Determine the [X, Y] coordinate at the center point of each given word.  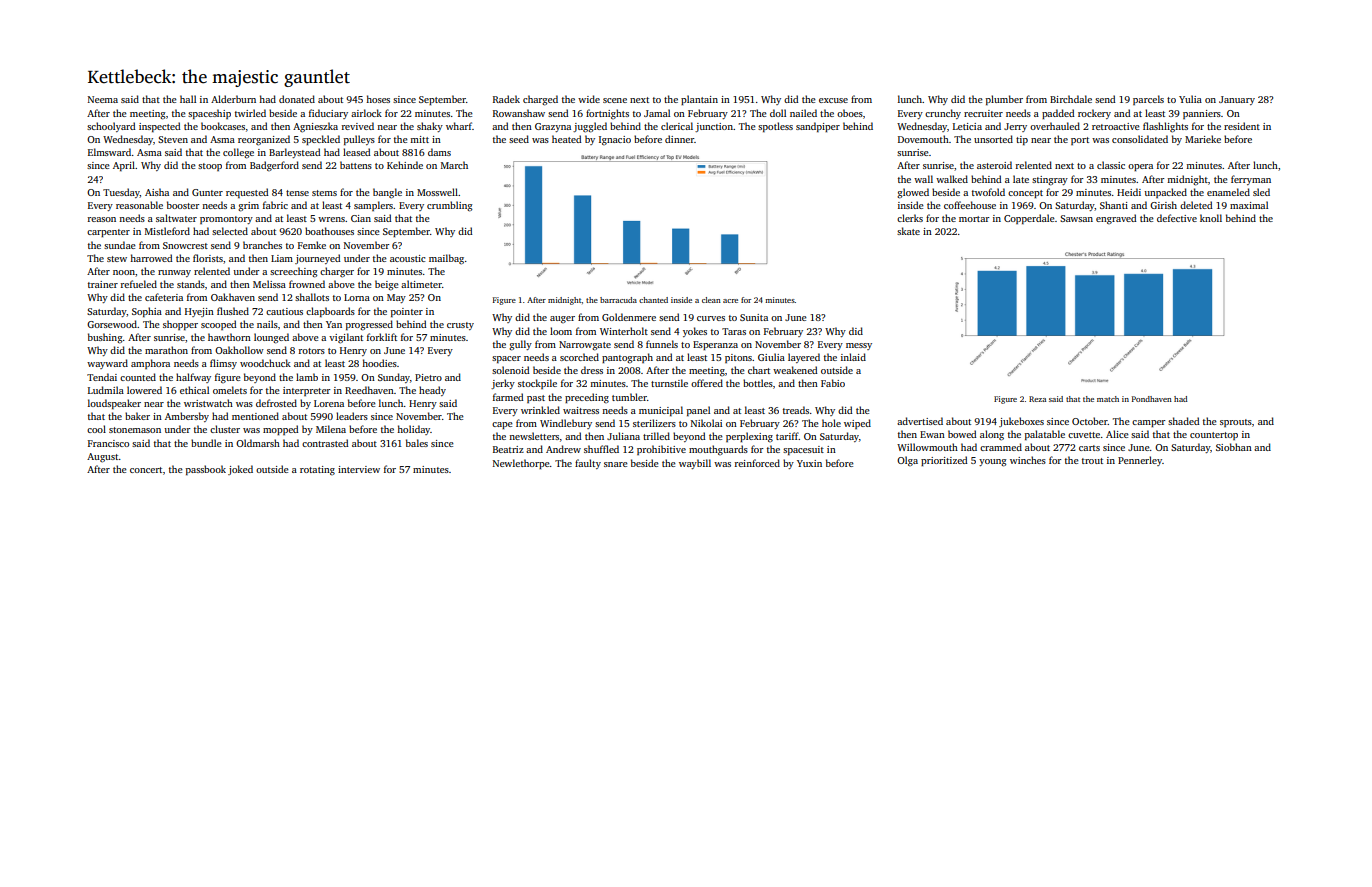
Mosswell [437, 192]
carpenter [108, 233]
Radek [506, 99]
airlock [366, 113]
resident [1242, 126]
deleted [1196, 205]
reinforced [757, 463]
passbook [206, 470]
